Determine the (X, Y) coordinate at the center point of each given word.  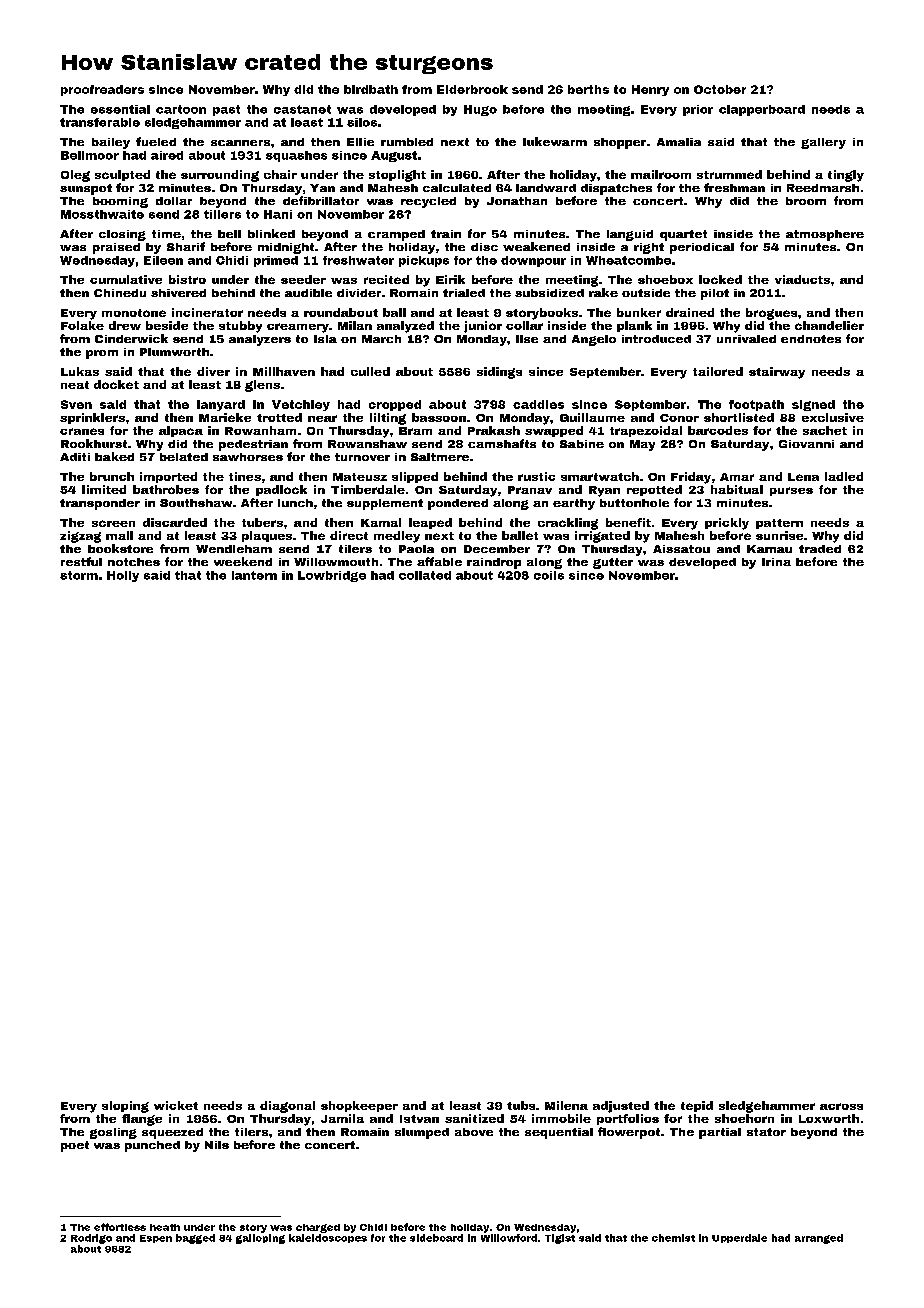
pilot (715, 294)
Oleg (75, 176)
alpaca (181, 431)
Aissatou (681, 549)
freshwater (358, 260)
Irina (776, 562)
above (474, 1132)
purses (791, 491)
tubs (521, 1105)
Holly (123, 576)
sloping (125, 1107)
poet (75, 1146)
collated (425, 575)
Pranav (530, 490)
